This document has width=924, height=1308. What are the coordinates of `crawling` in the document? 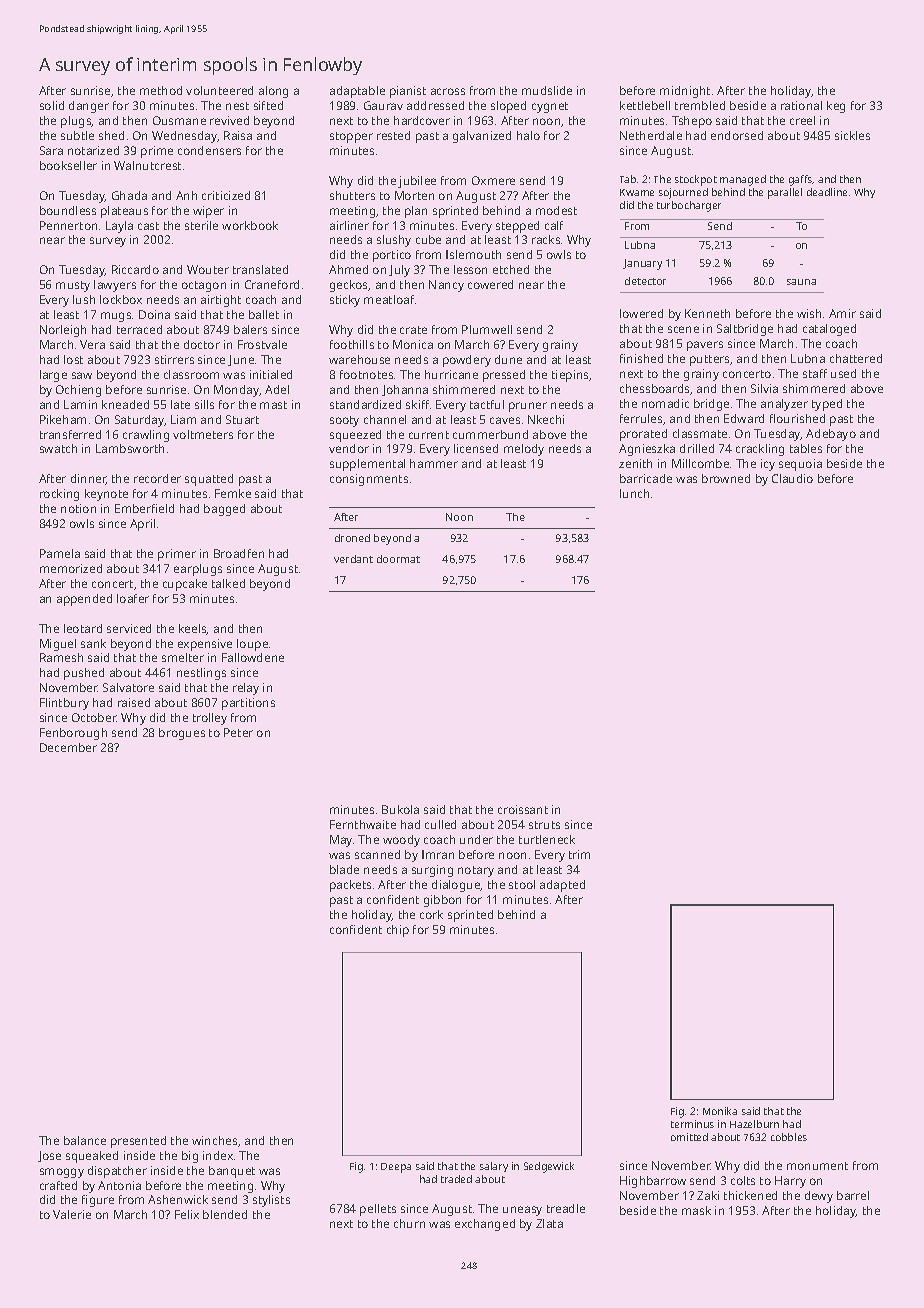 It's located at (146, 436).
